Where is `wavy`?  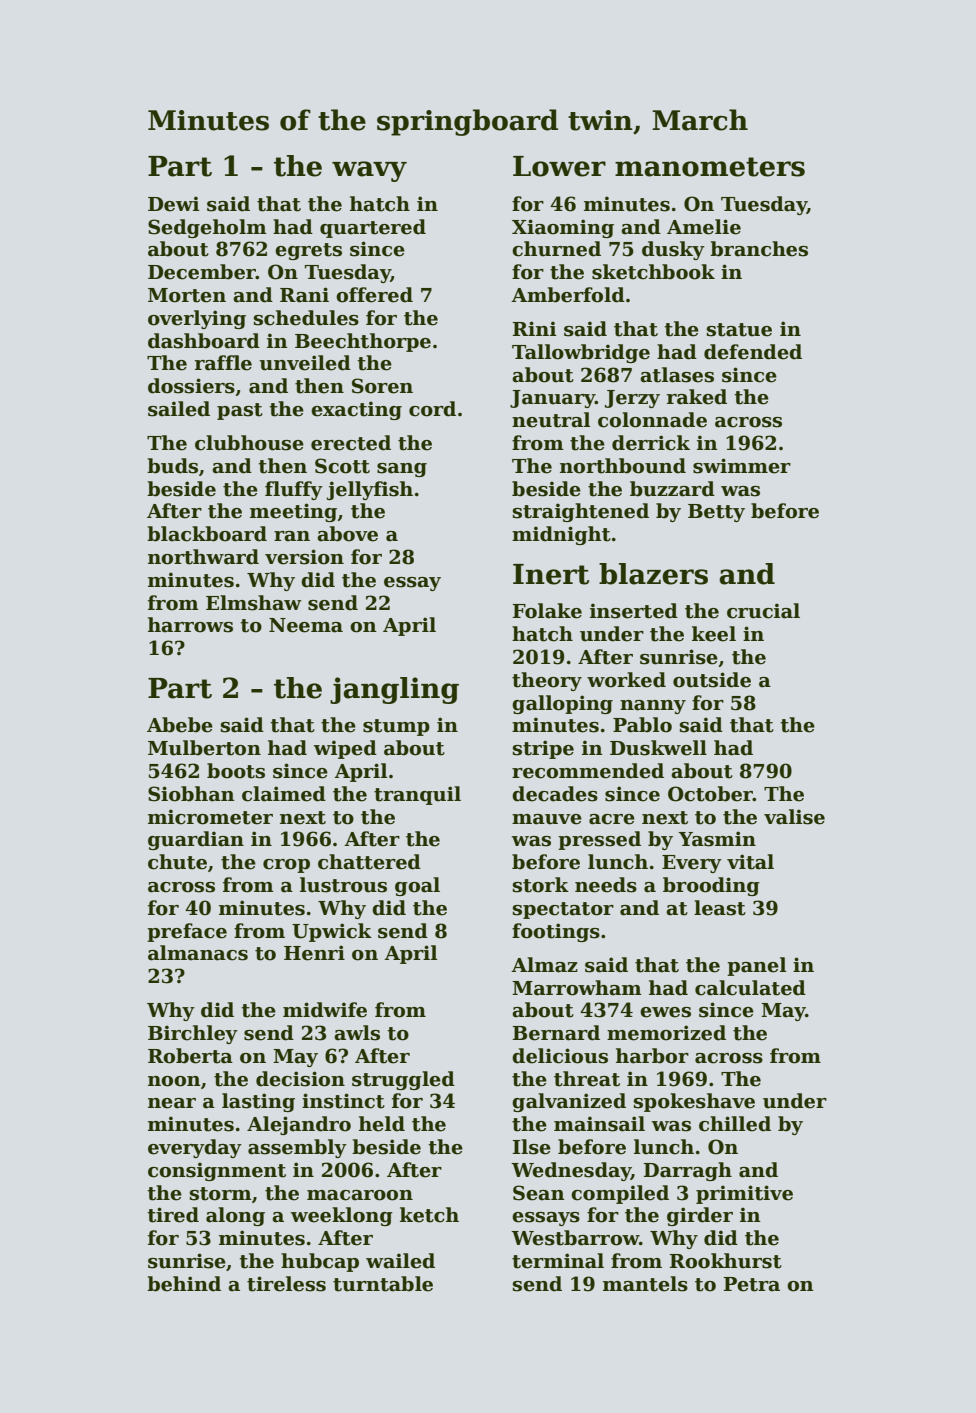
wavy is located at coordinates (369, 171).
